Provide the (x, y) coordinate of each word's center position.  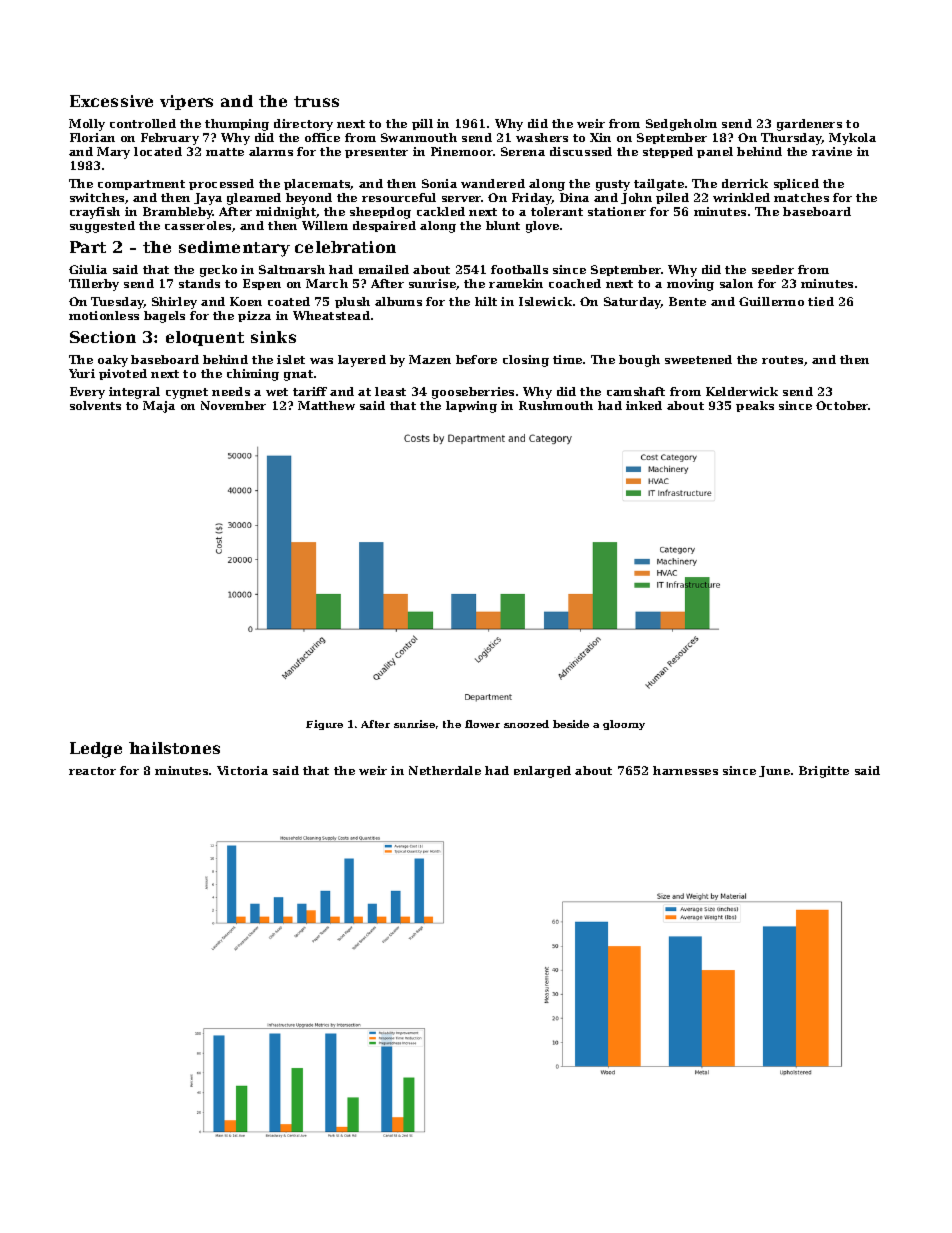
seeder (773, 269)
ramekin (516, 283)
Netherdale (445, 770)
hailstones (174, 748)
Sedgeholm (681, 125)
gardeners (809, 125)
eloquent (205, 338)
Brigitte (824, 772)
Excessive (111, 101)
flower (482, 724)
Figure (324, 725)
